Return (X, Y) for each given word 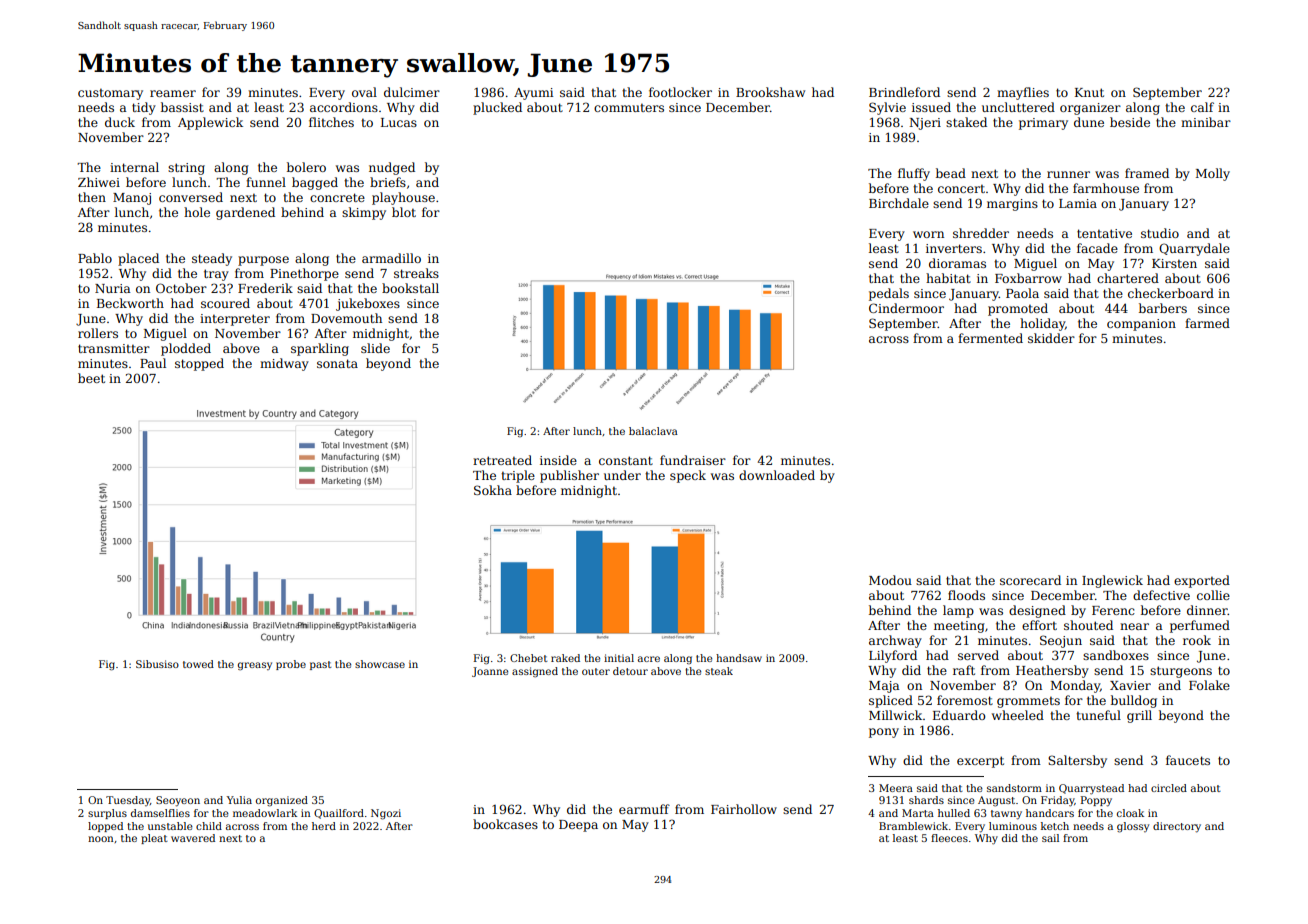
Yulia (239, 800)
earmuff (644, 809)
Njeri (925, 124)
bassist (182, 107)
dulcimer (412, 92)
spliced (891, 701)
